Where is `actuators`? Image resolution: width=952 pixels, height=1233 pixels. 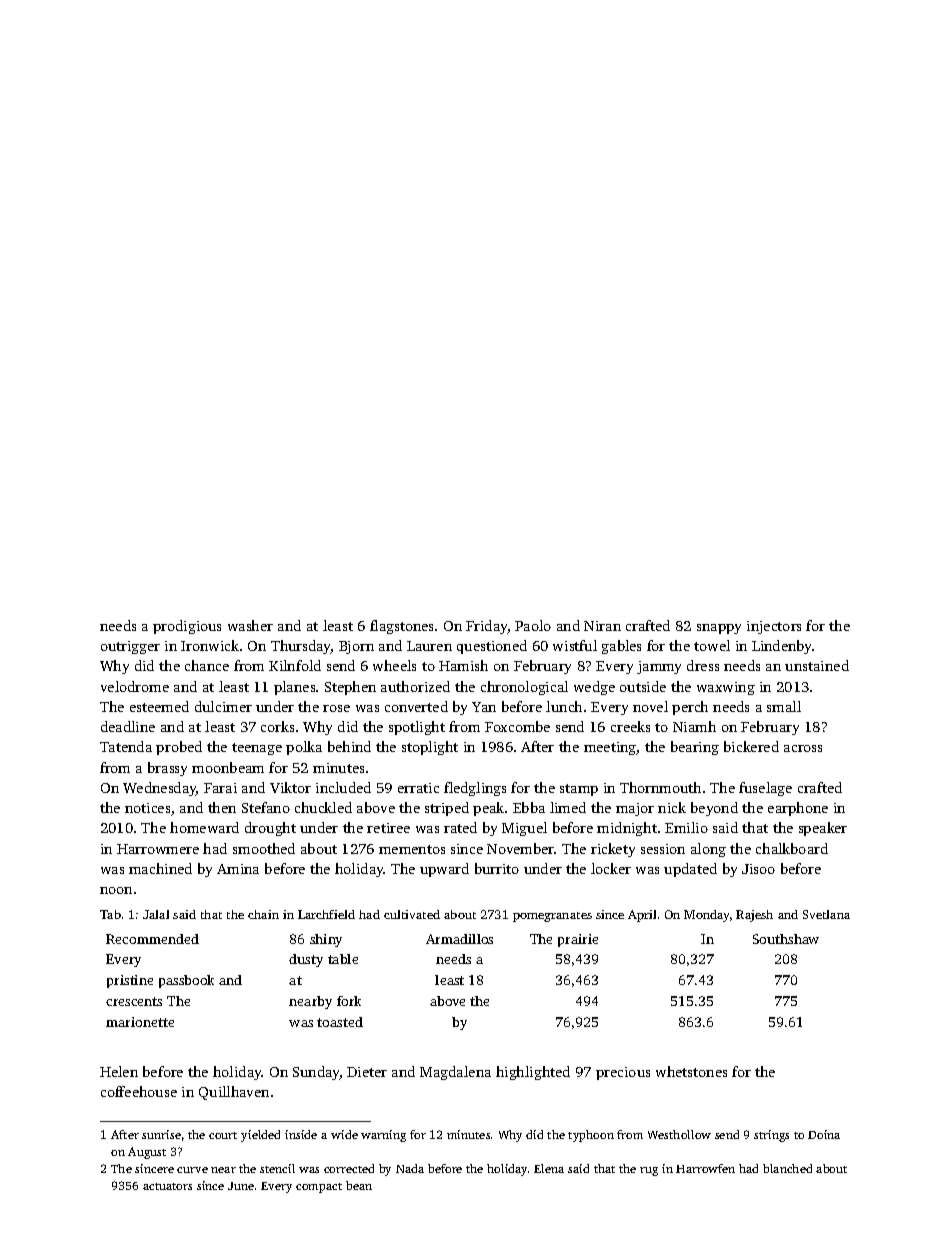
actuators is located at coordinates (167, 1186).
